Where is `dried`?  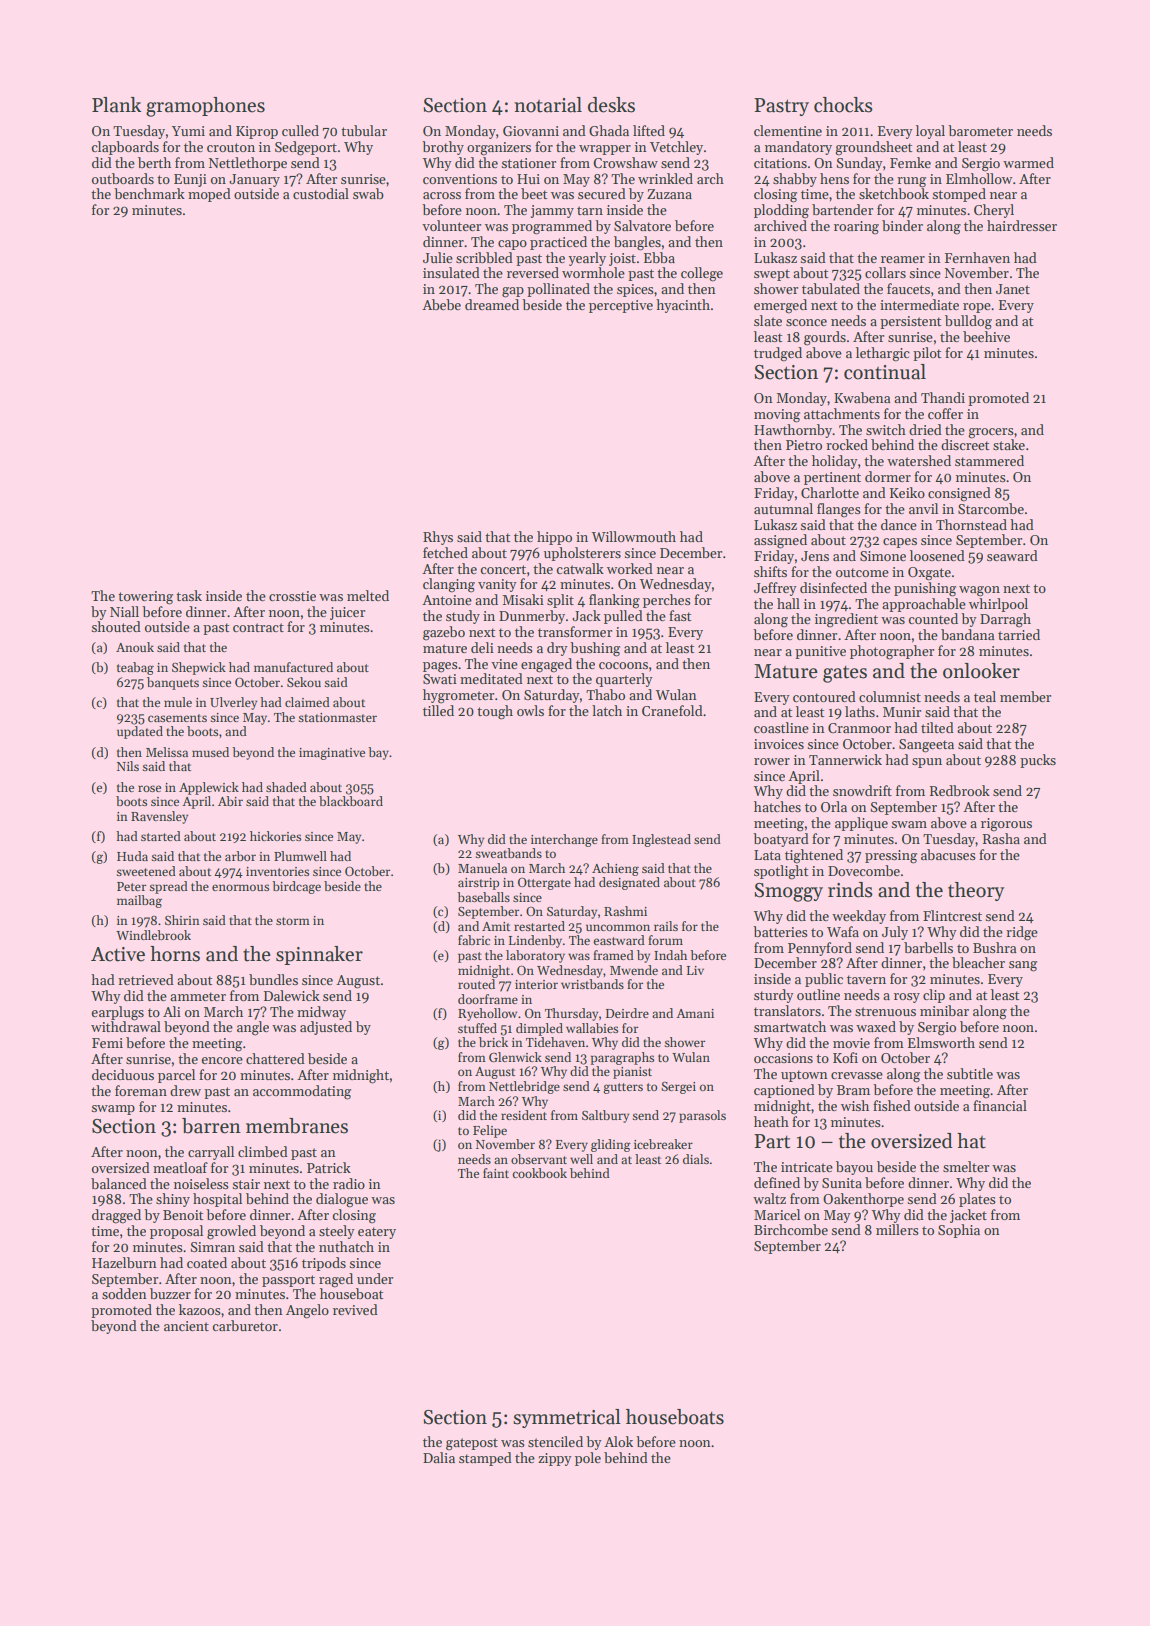
dried is located at coordinates (925, 429).
